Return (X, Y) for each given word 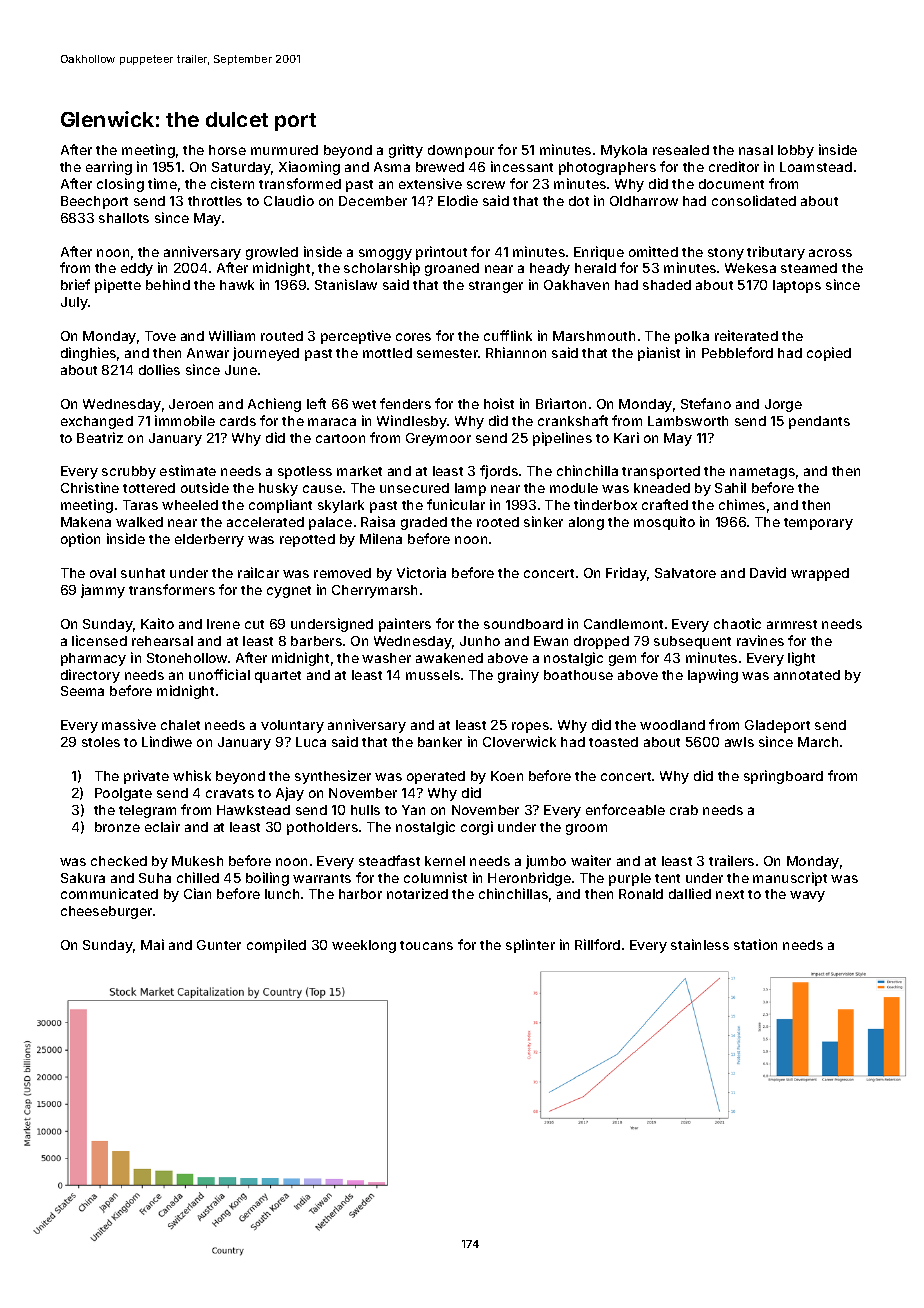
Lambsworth (688, 421)
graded (424, 523)
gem (622, 660)
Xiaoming (309, 168)
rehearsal (162, 641)
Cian (197, 893)
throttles (215, 201)
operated (436, 777)
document (731, 184)
